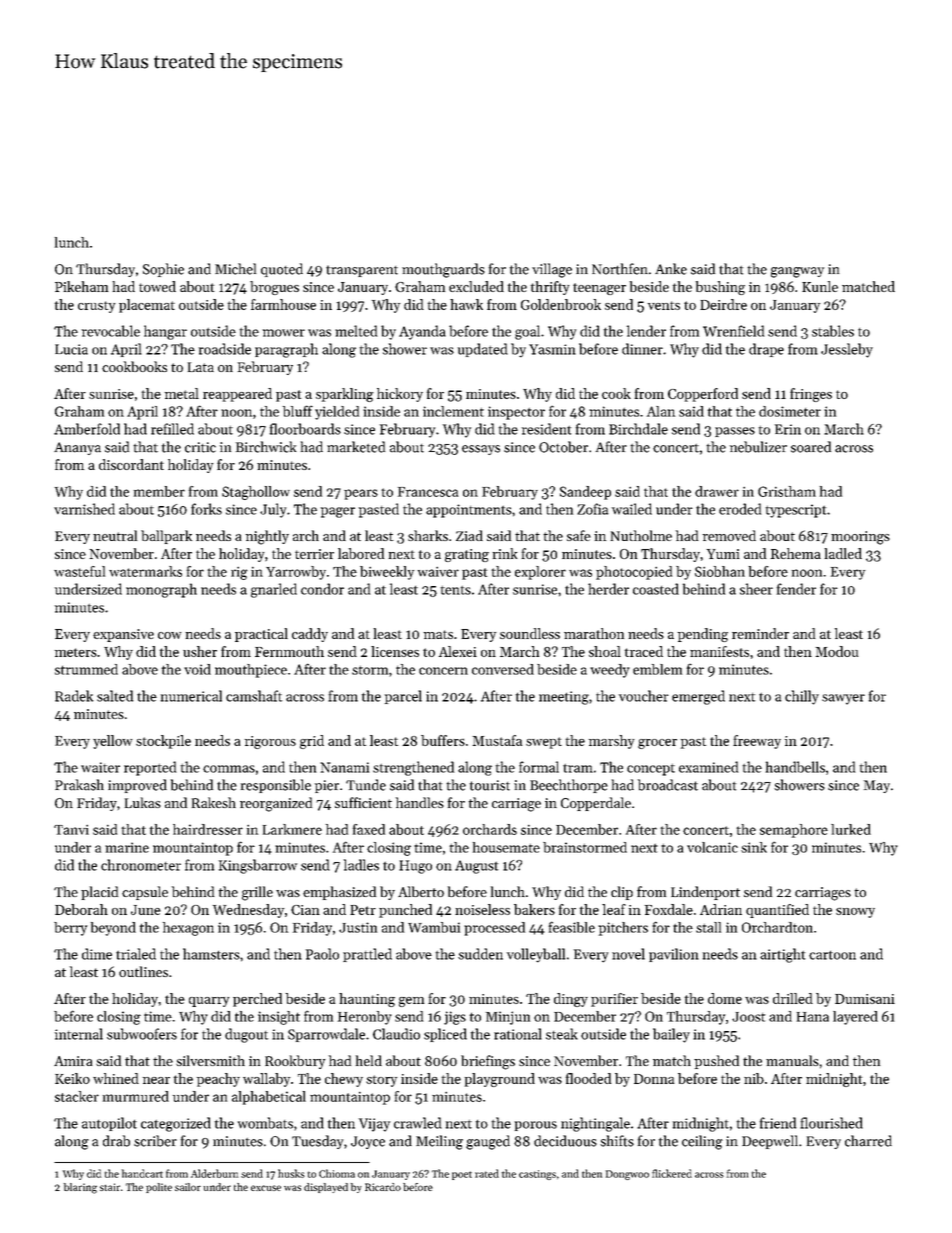  I want to click on gangway, so click(797, 272).
